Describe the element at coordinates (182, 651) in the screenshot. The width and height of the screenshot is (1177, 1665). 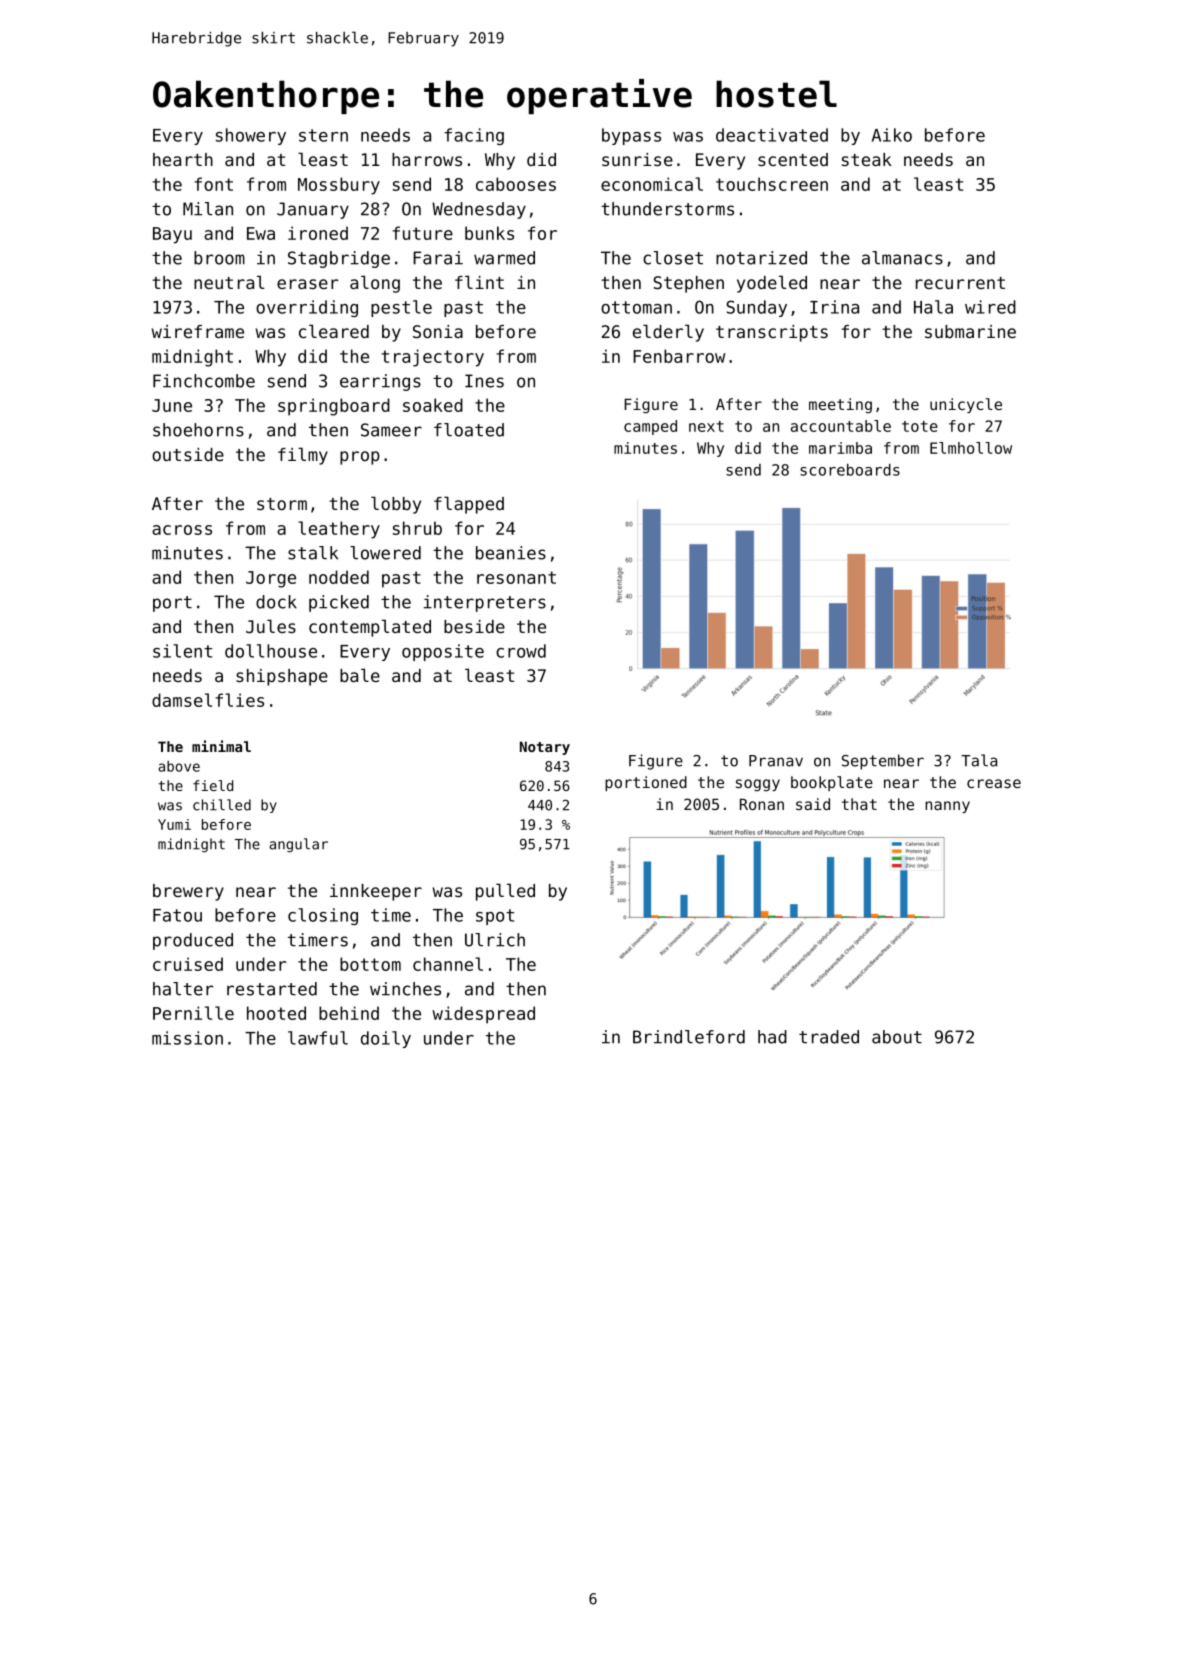
I see `silent` at that location.
